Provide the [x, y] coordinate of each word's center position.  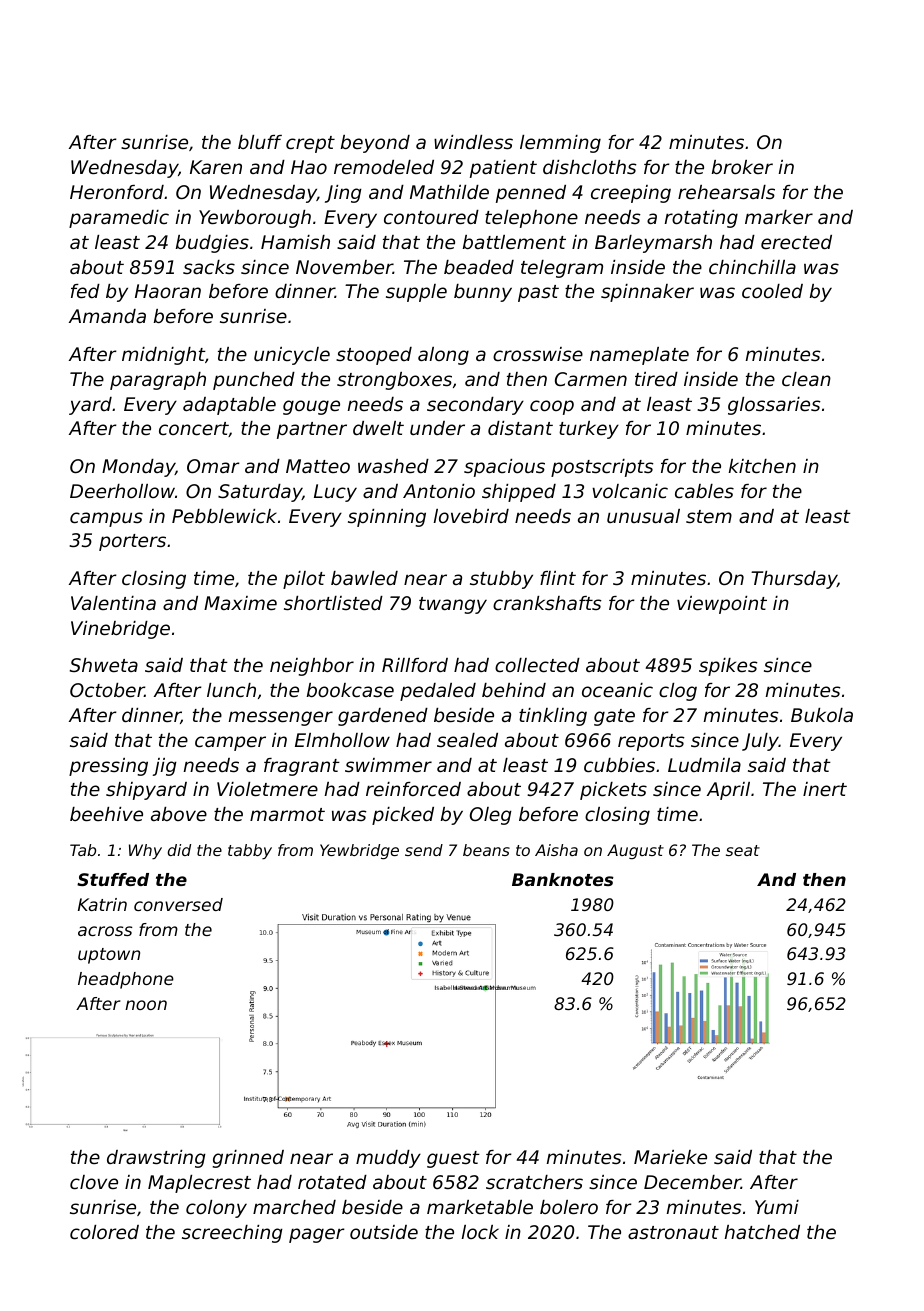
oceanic [617, 690]
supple [416, 293]
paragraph [158, 381]
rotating [701, 219]
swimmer [388, 765]
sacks [209, 267]
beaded [479, 267]
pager [317, 1235]
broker [742, 167]
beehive [106, 814]
